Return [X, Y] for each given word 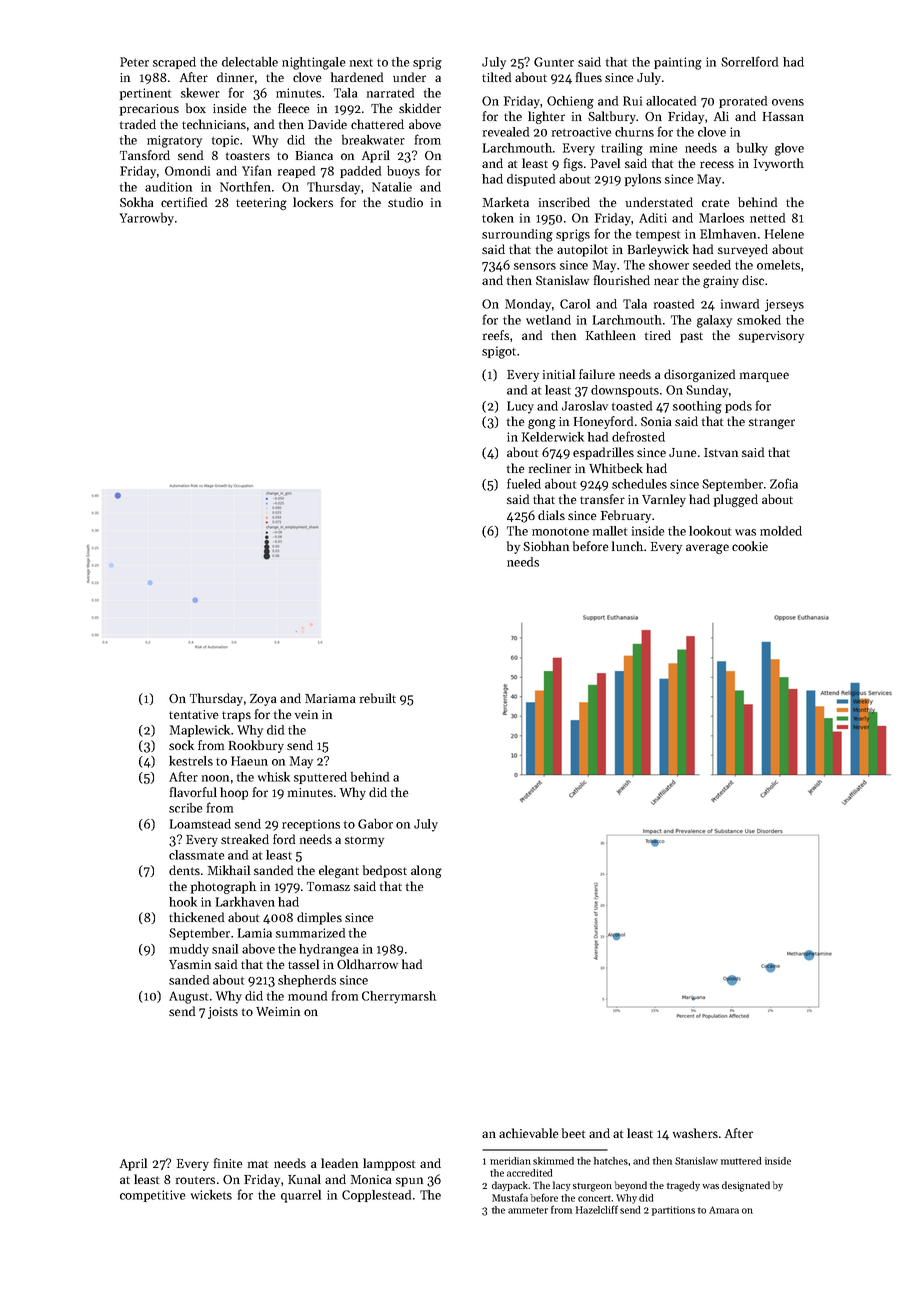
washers [695, 1133]
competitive [152, 1196]
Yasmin [190, 964]
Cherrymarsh [399, 997]
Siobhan [546, 546]
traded [138, 124]
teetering [261, 204]
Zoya [263, 700]
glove [789, 149]
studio [405, 202]
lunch [627, 546]
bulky [752, 149]
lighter [546, 117]
